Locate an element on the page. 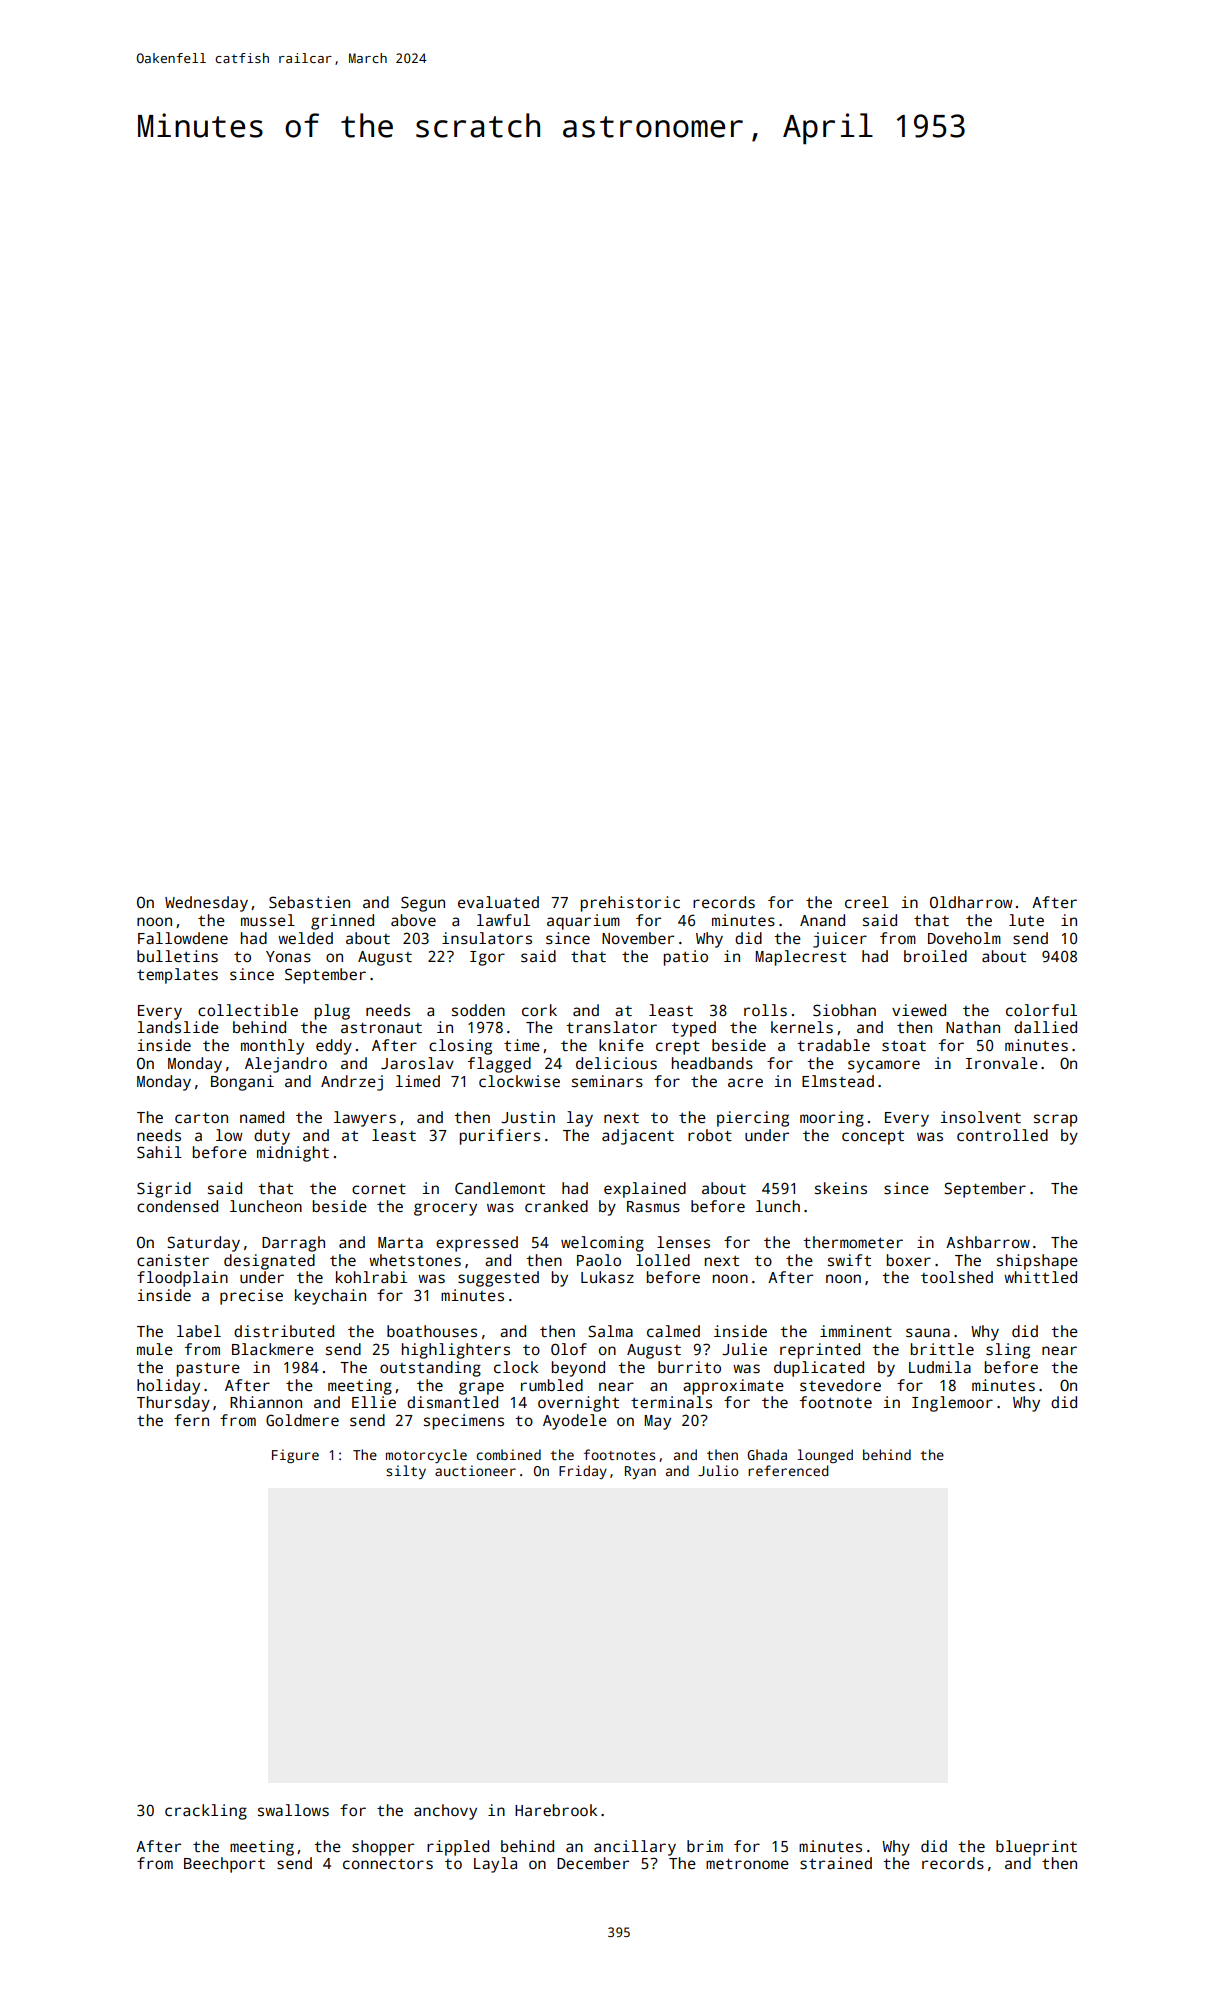 The width and height of the page is (1215, 2002). closing is located at coordinates (460, 1047).
